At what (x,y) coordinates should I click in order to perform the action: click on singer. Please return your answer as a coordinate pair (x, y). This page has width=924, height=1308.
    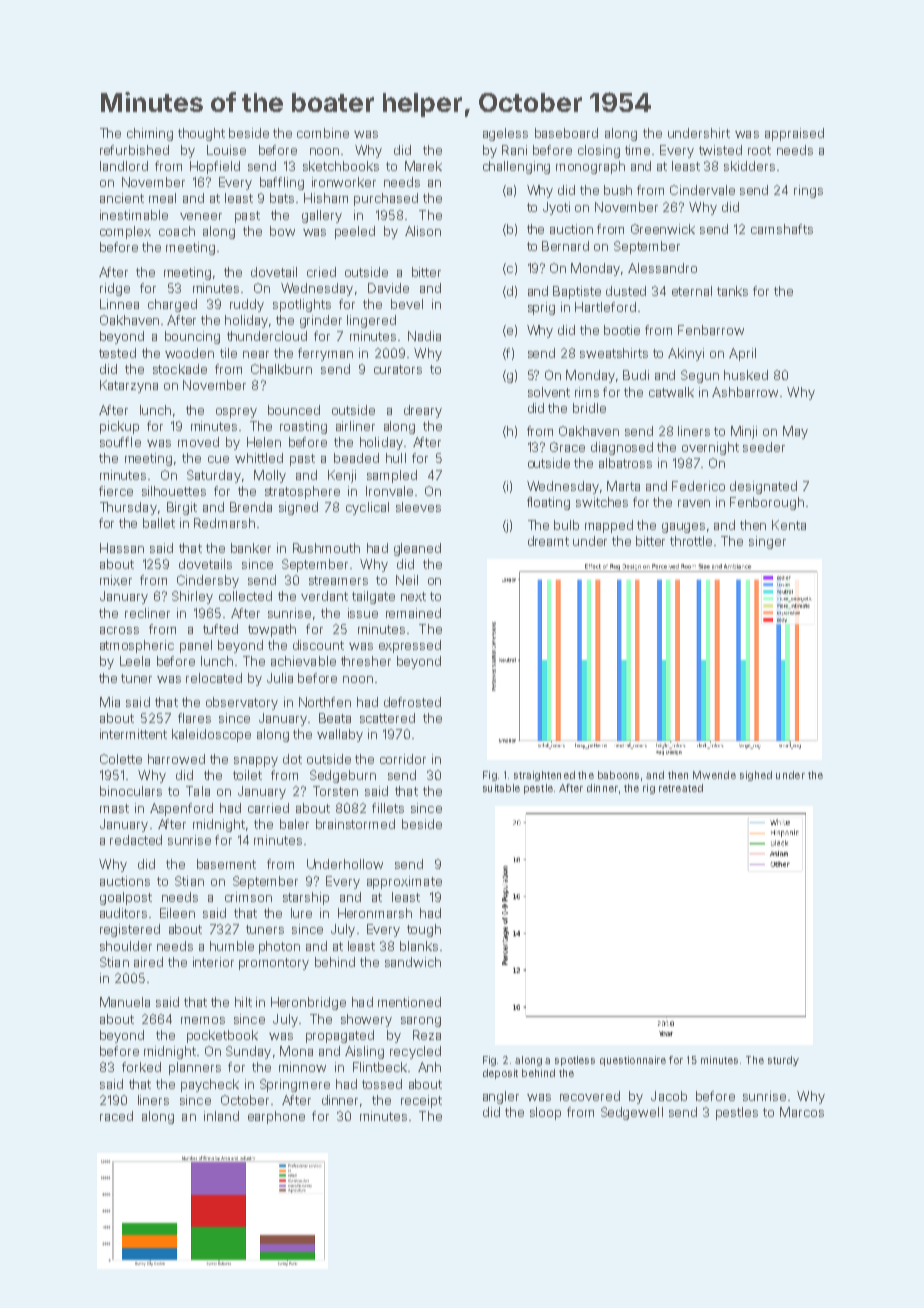
    Looking at the image, I should click on (767, 542).
